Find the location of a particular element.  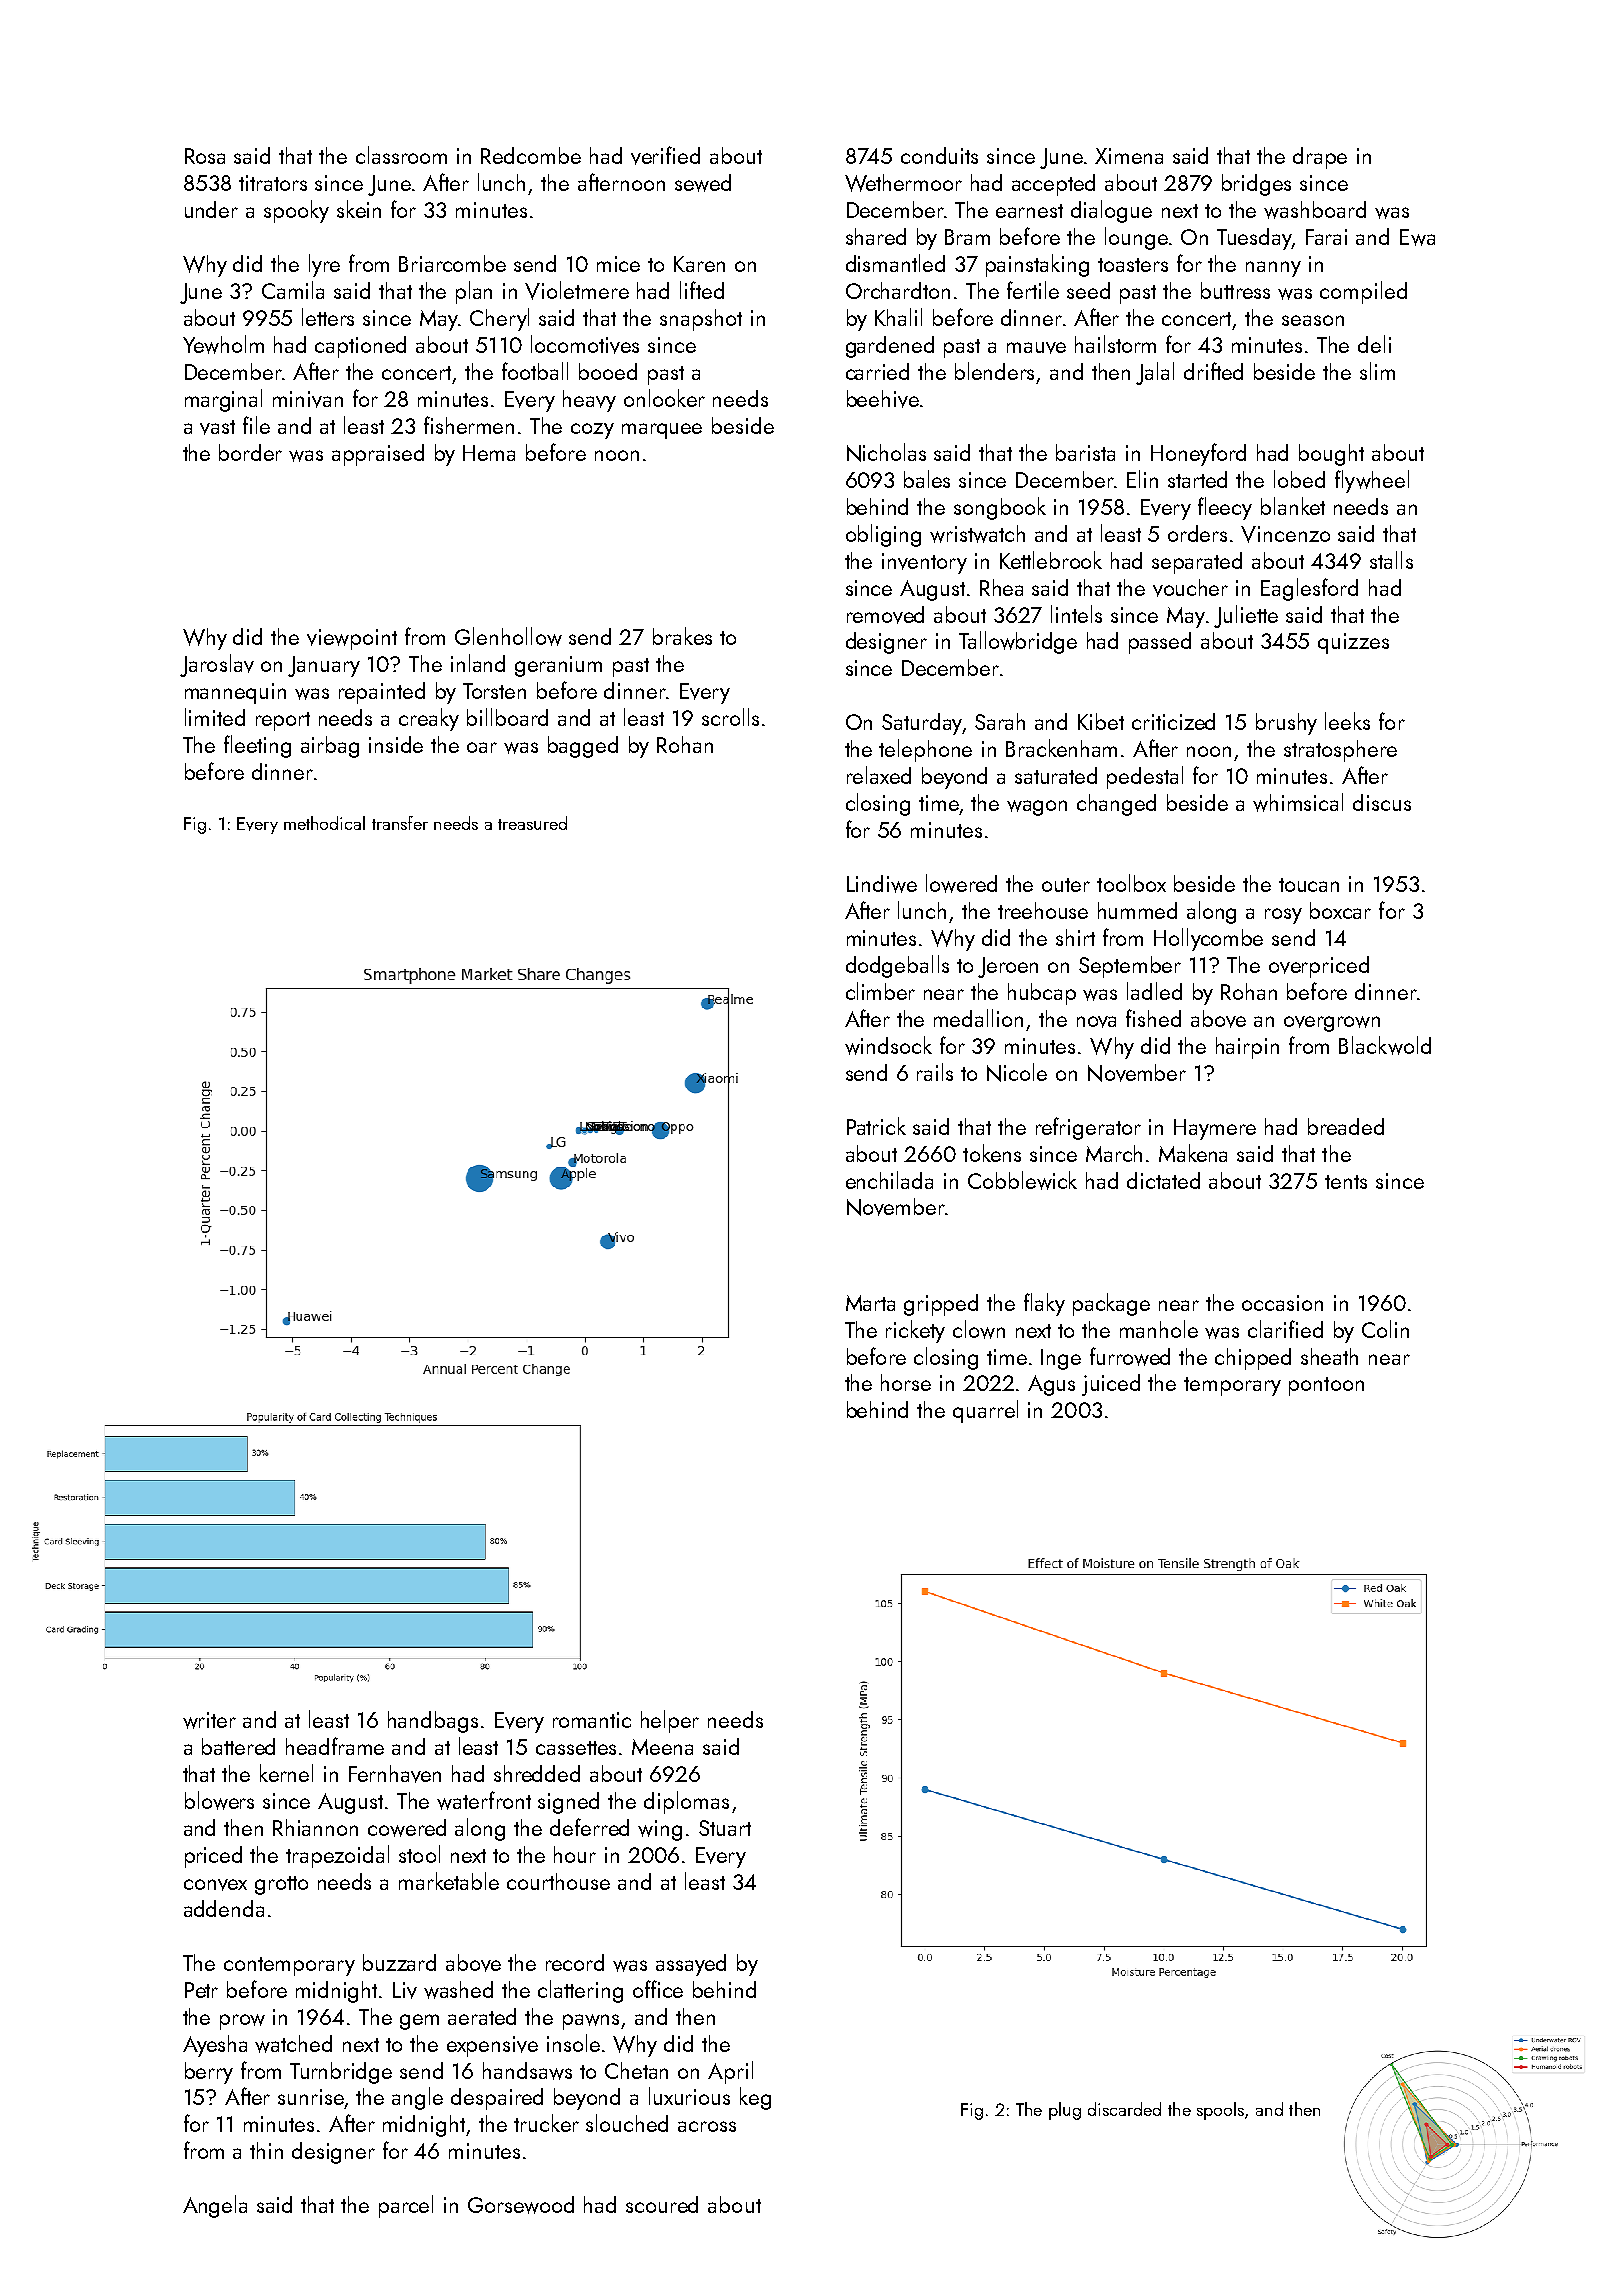

handbags is located at coordinates (433, 1722).
